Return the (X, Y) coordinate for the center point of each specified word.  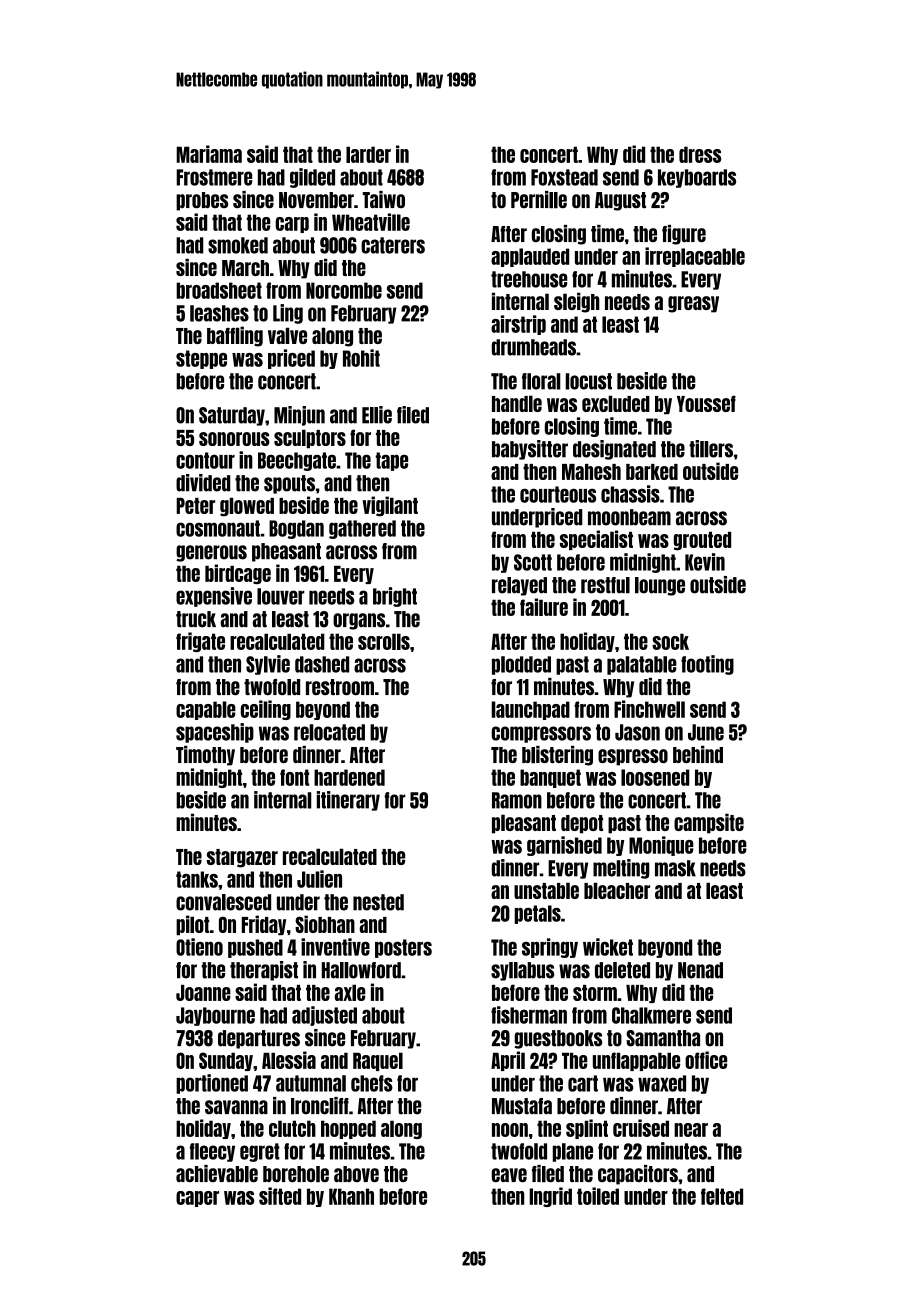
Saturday (232, 416)
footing (707, 665)
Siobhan (325, 924)
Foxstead (564, 177)
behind (698, 754)
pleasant (524, 824)
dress (700, 154)
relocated (329, 732)
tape (392, 461)
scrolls (384, 641)
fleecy (212, 1152)
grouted (702, 541)
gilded (312, 178)
